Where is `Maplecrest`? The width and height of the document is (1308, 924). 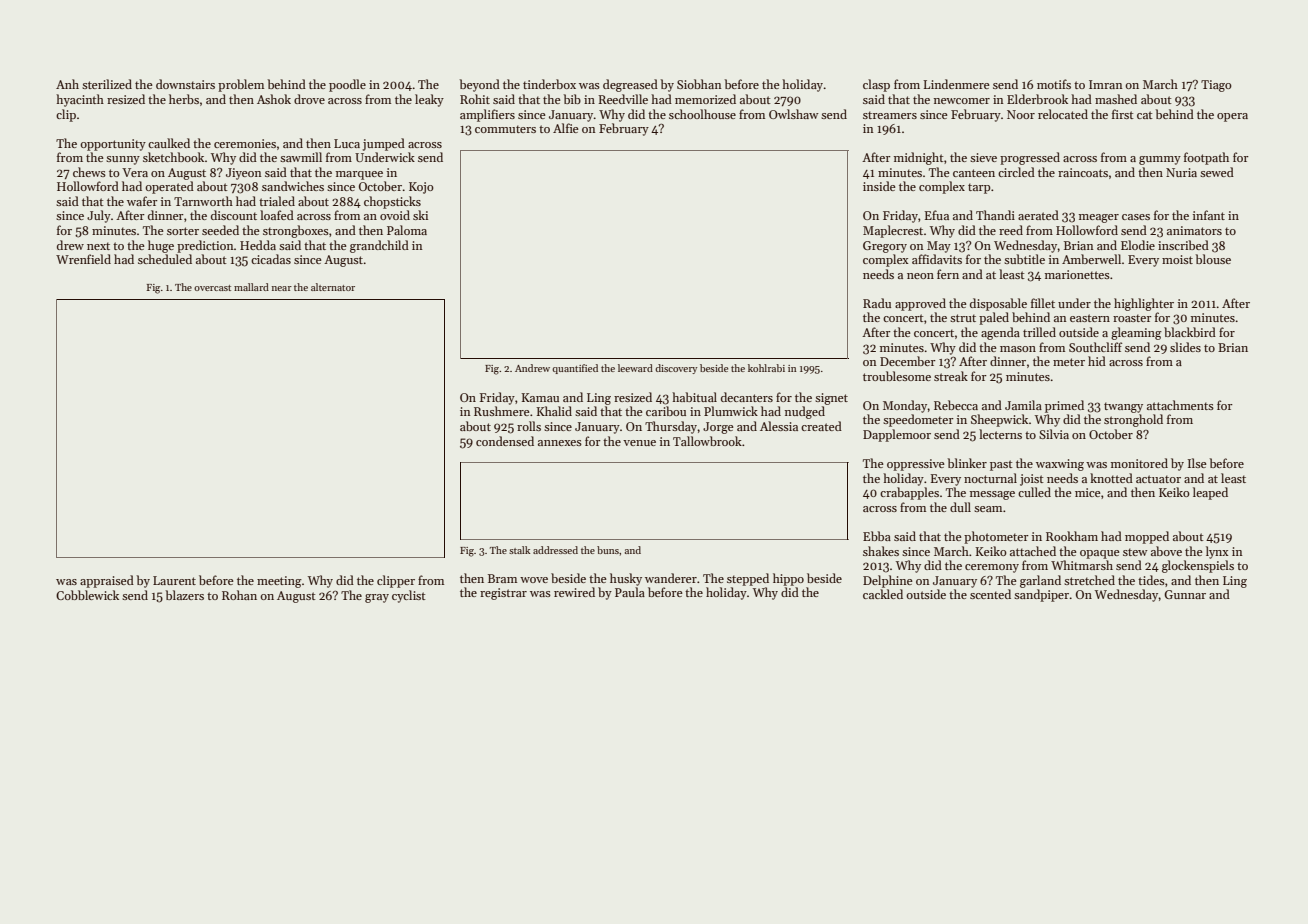 Maplecrest is located at coordinates (893, 231).
